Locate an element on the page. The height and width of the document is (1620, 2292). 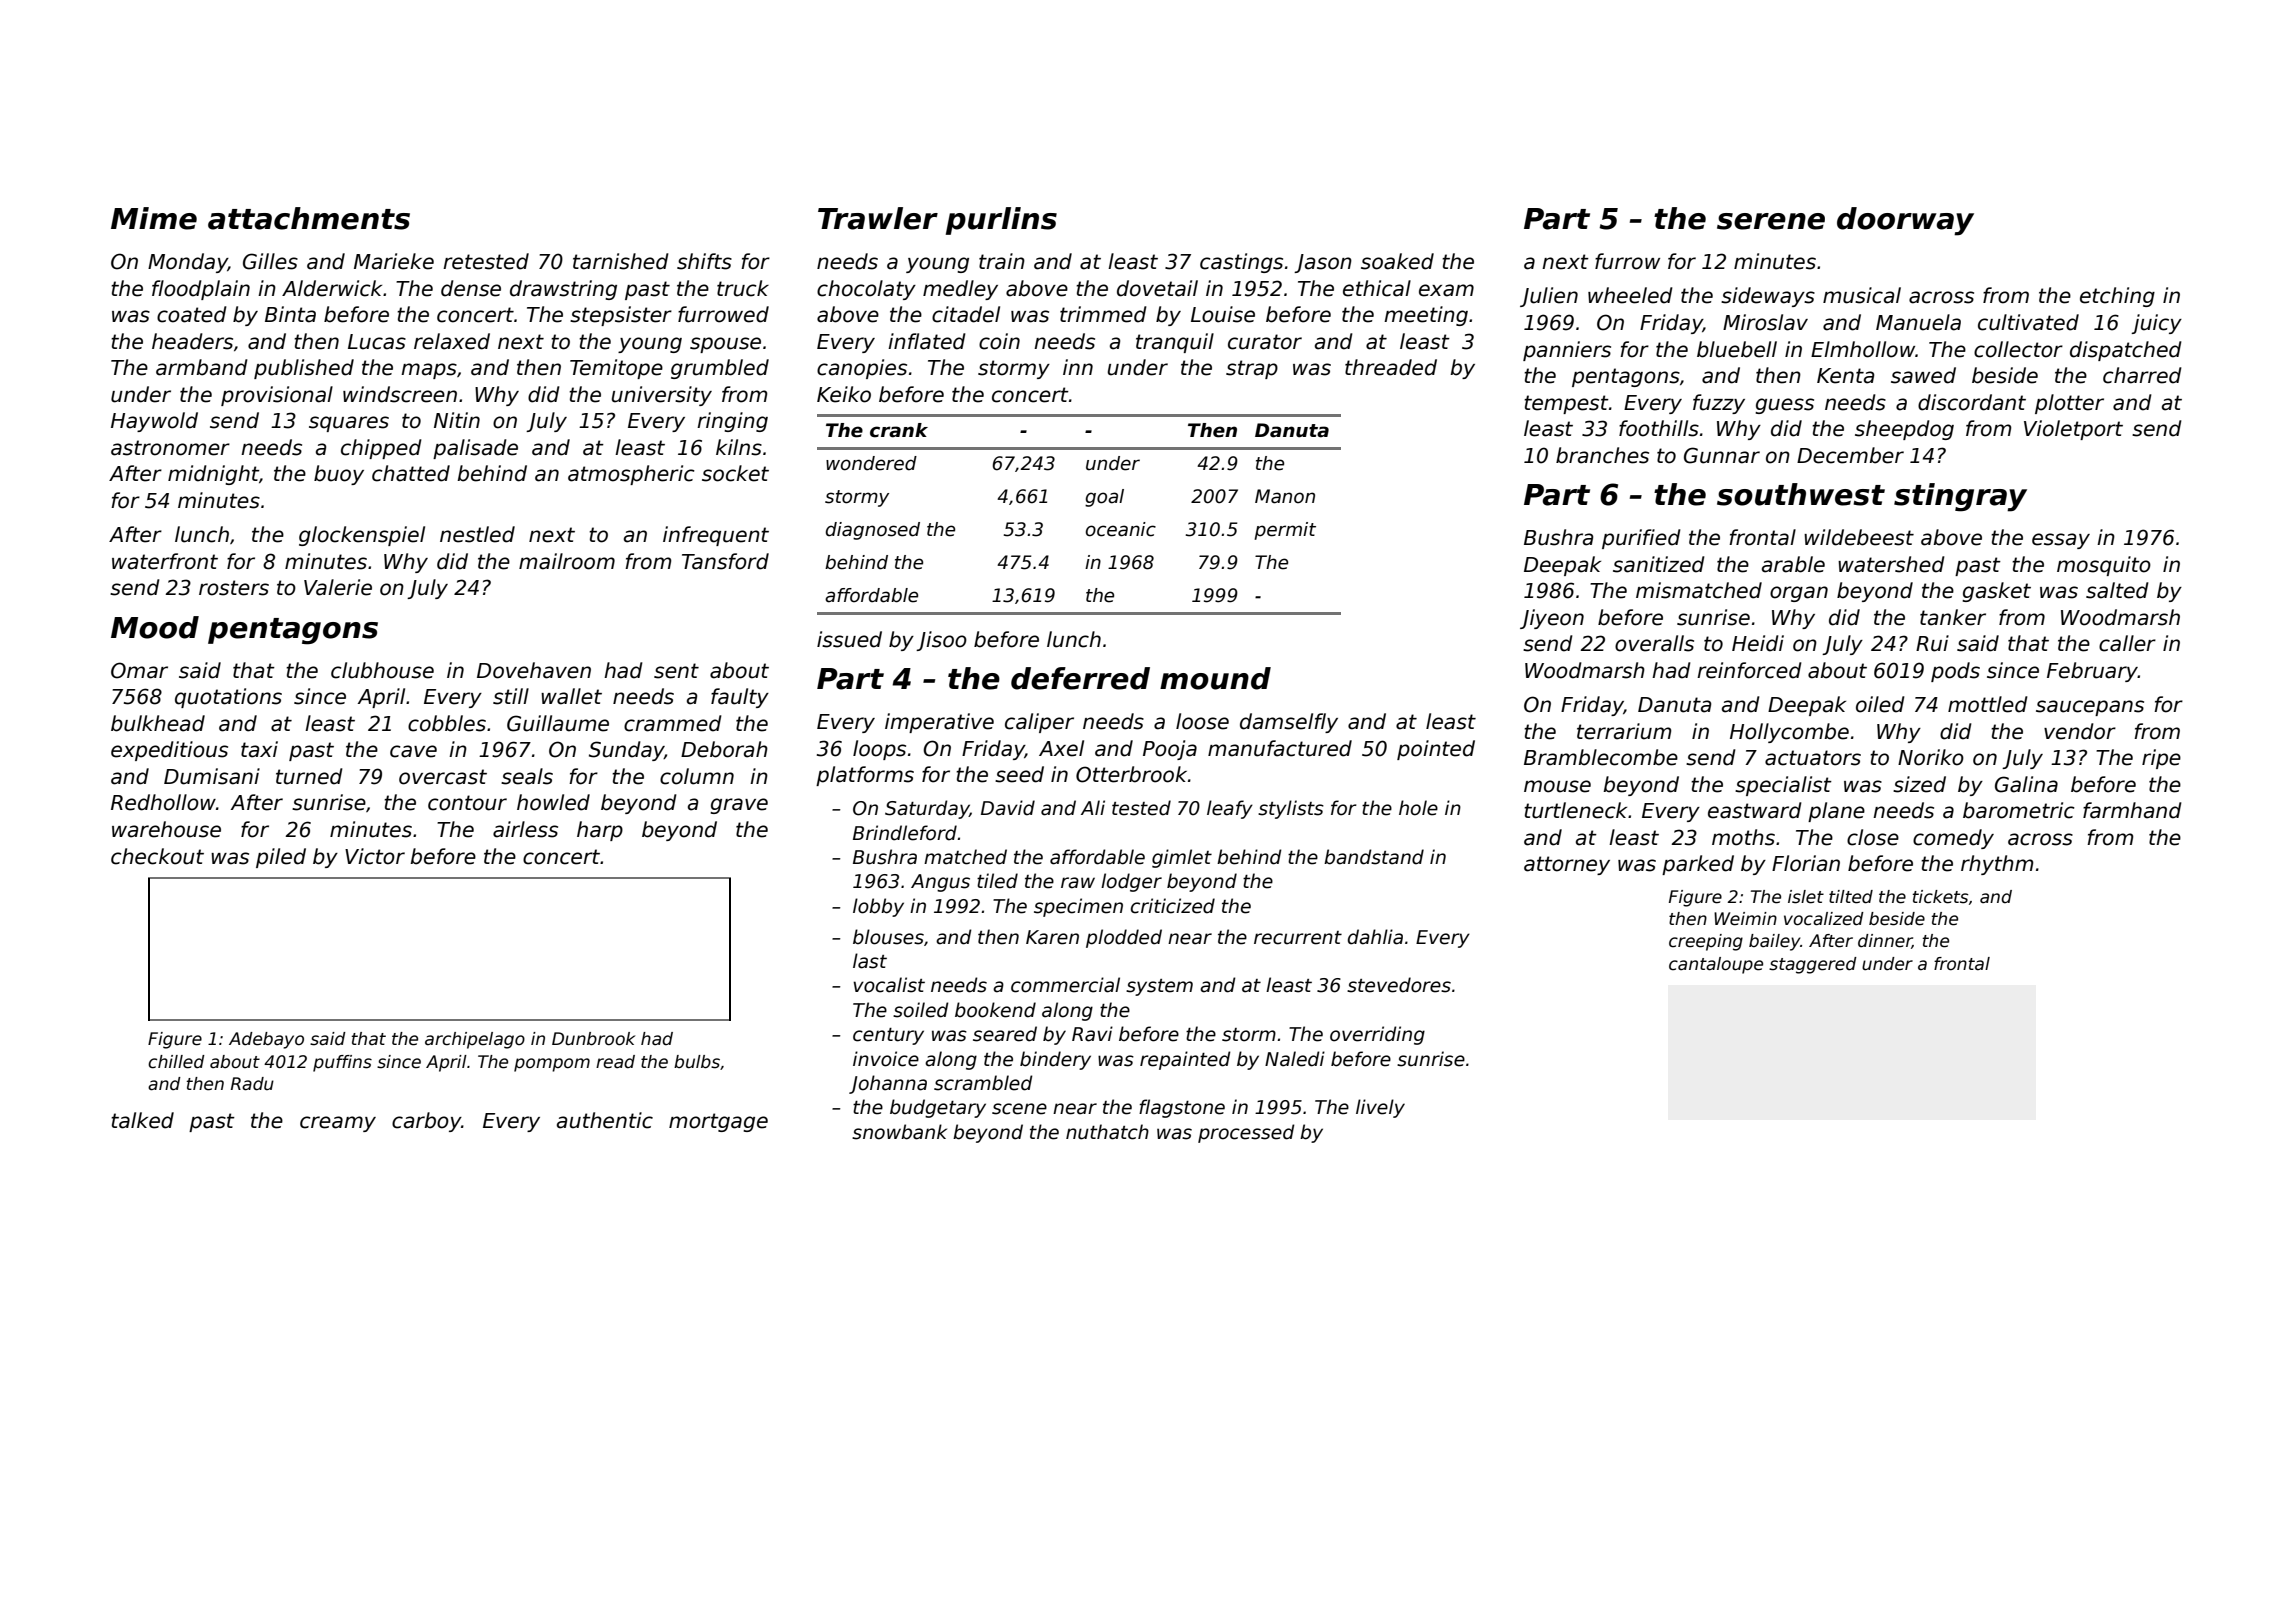
expeditious is located at coordinates (169, 751).
